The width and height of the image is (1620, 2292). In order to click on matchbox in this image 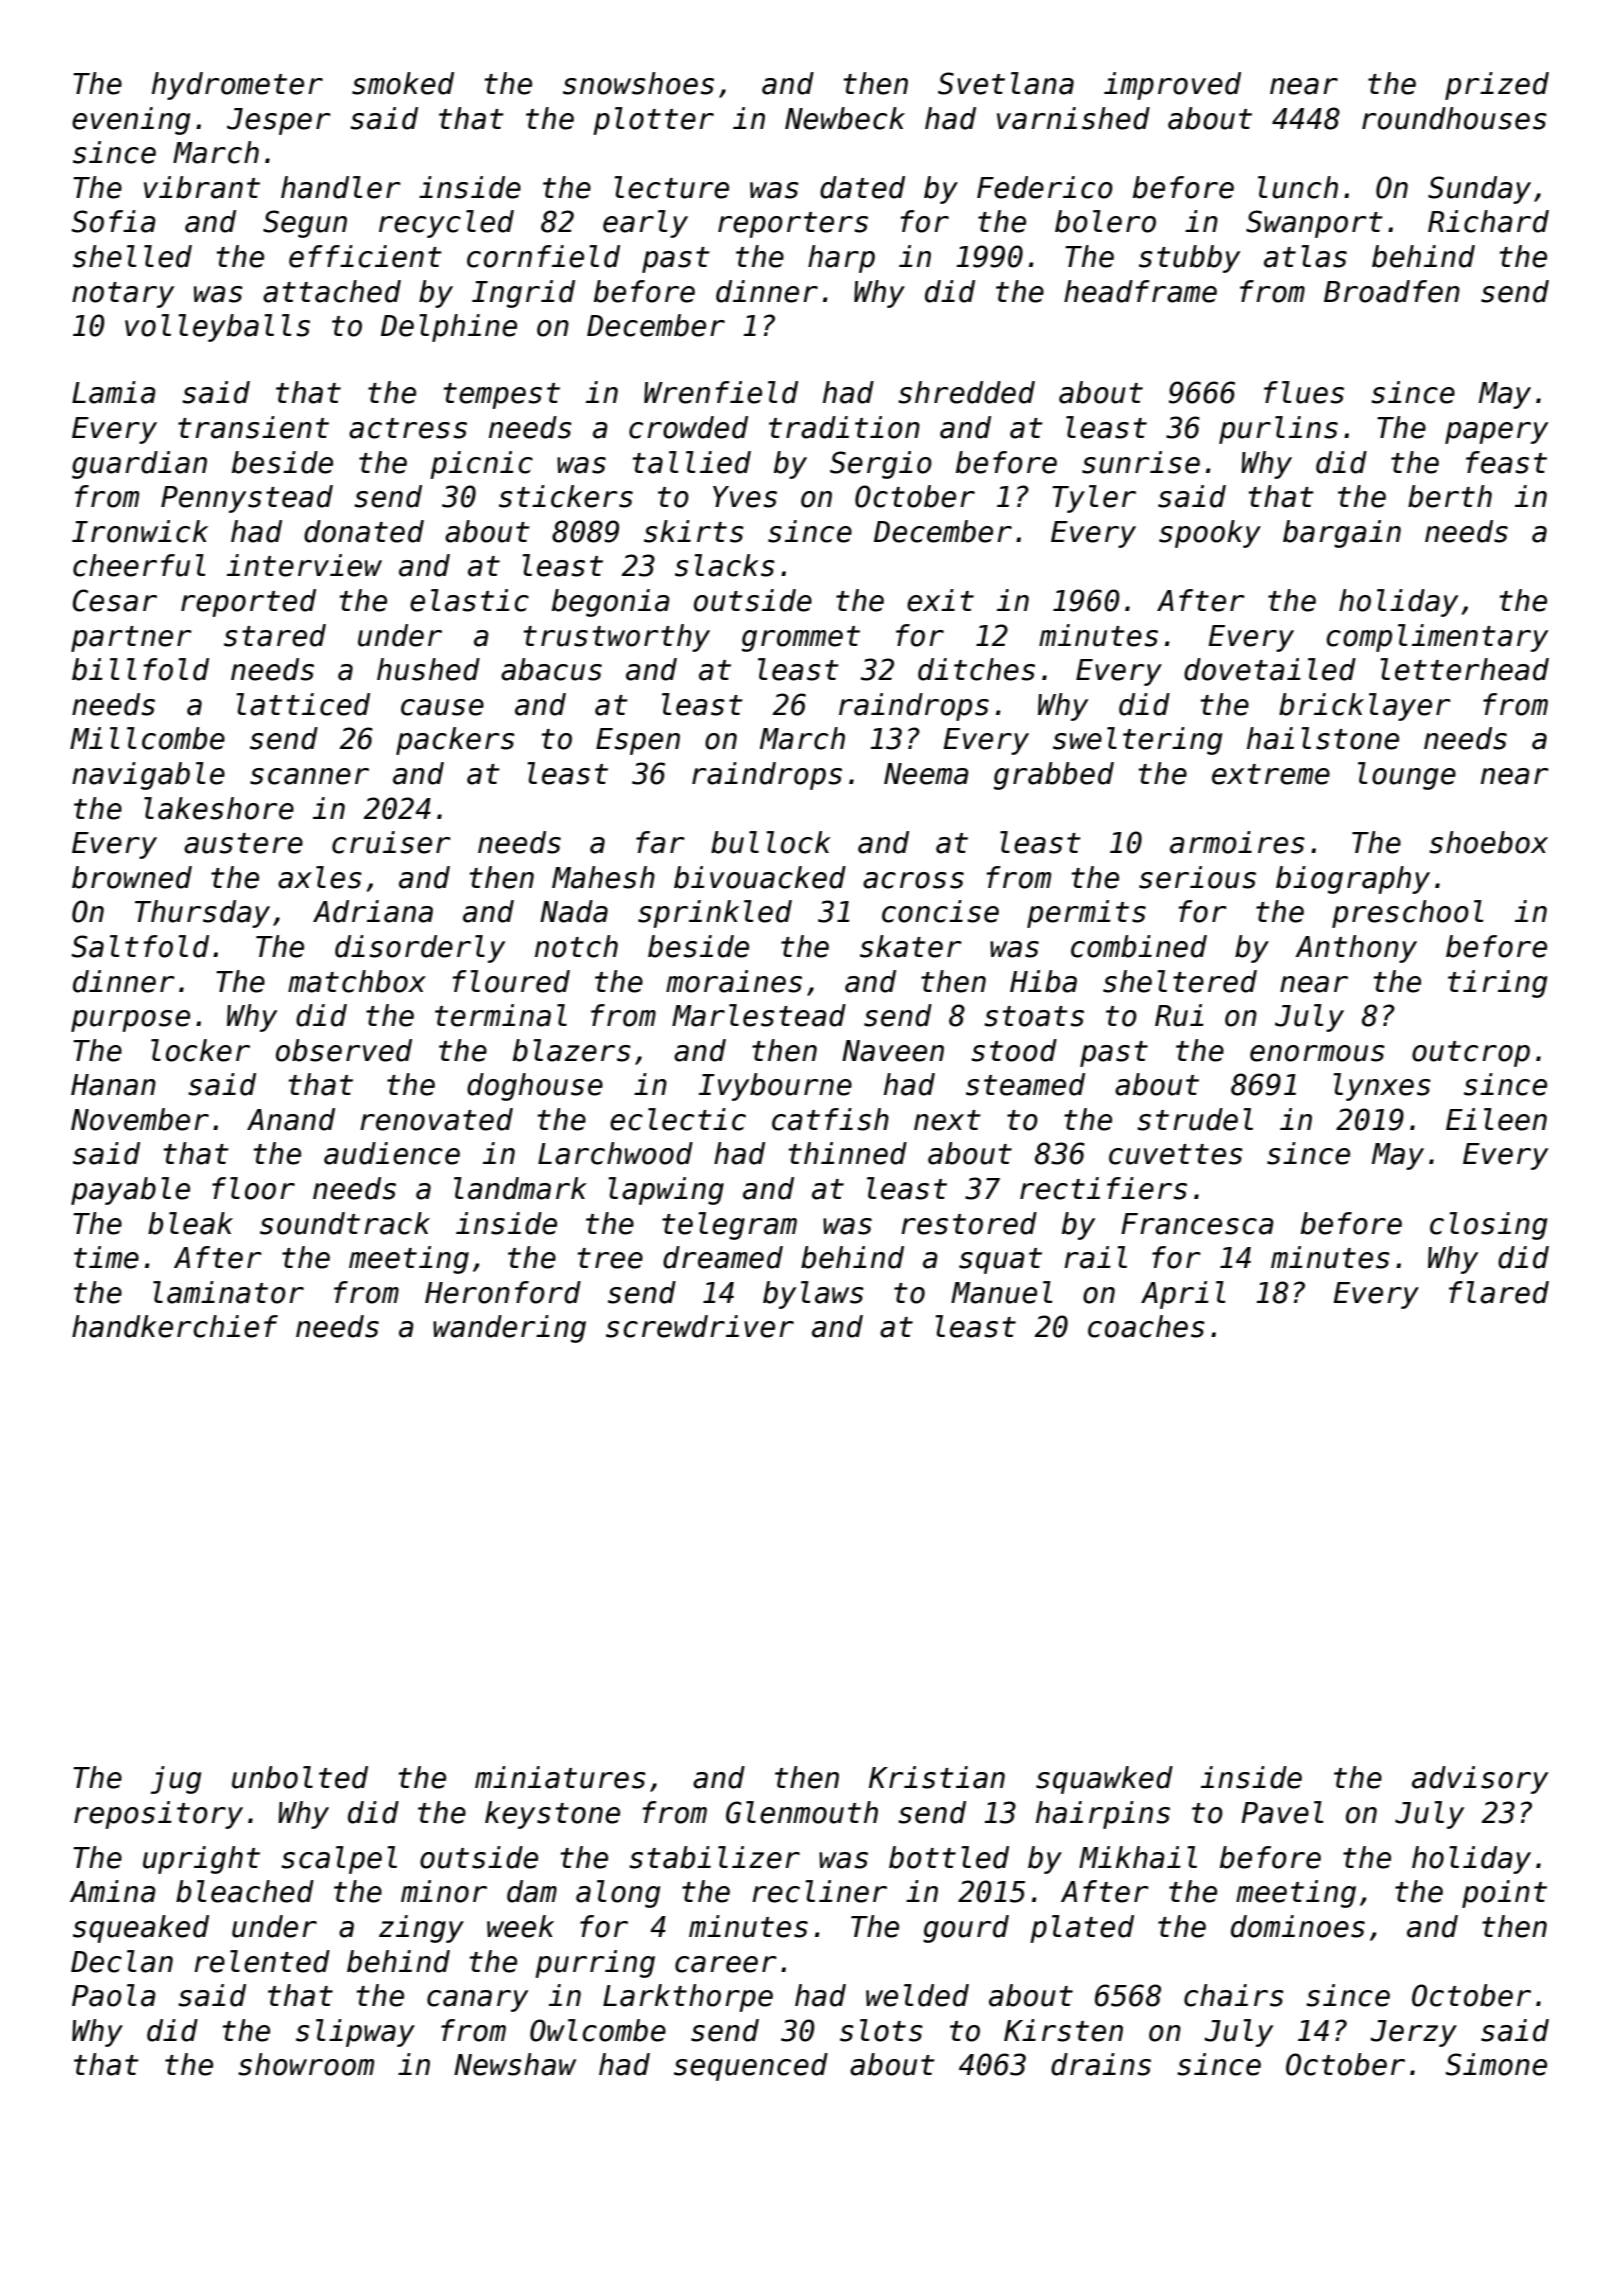, I will do `click(357, 981)`.
